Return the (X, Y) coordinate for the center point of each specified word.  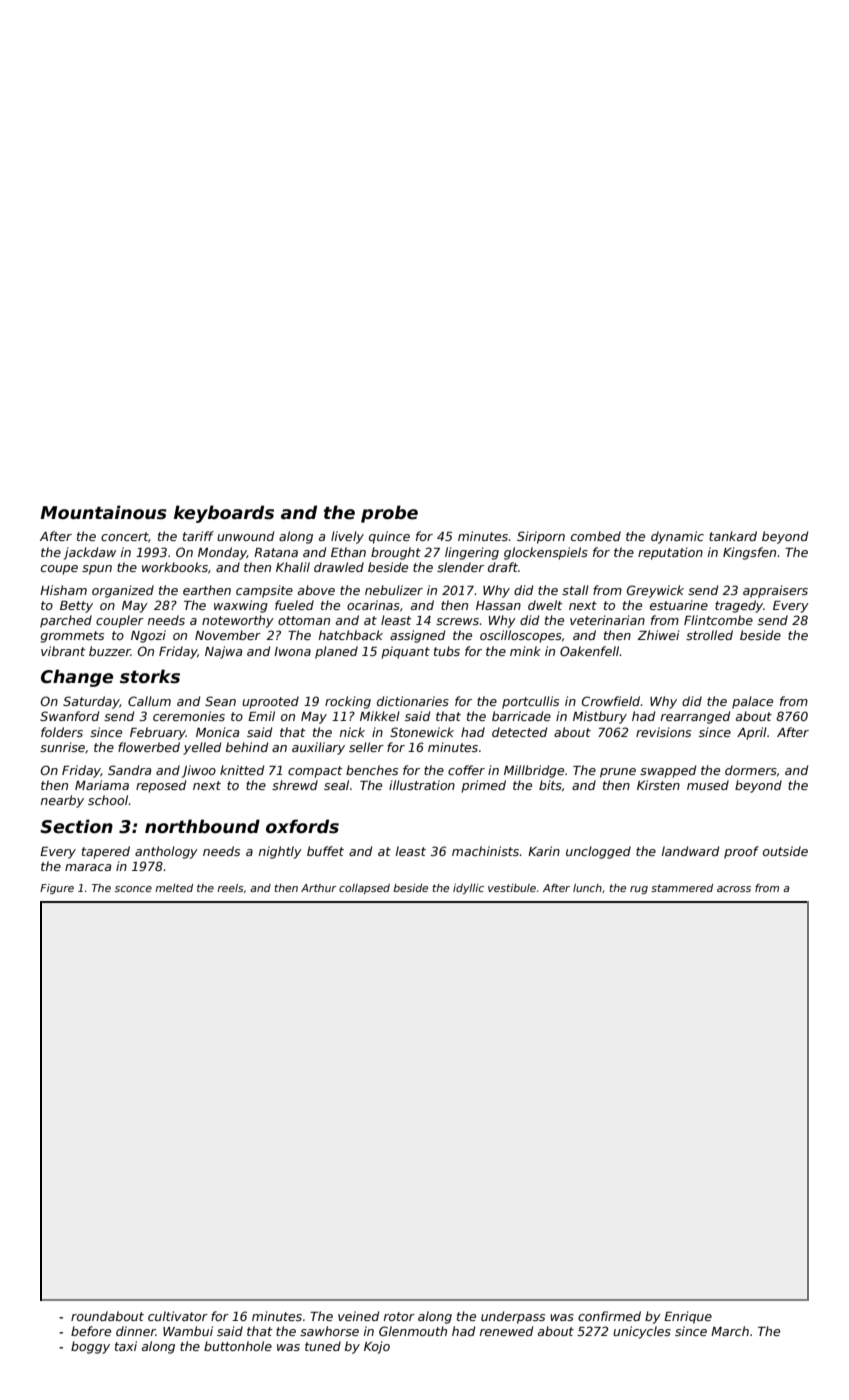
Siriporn (541, 537)
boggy (90, 1347)
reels (230, 888)
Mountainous (103, 512)
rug (639, 890)
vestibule (512, 888)
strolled (709, 635)
